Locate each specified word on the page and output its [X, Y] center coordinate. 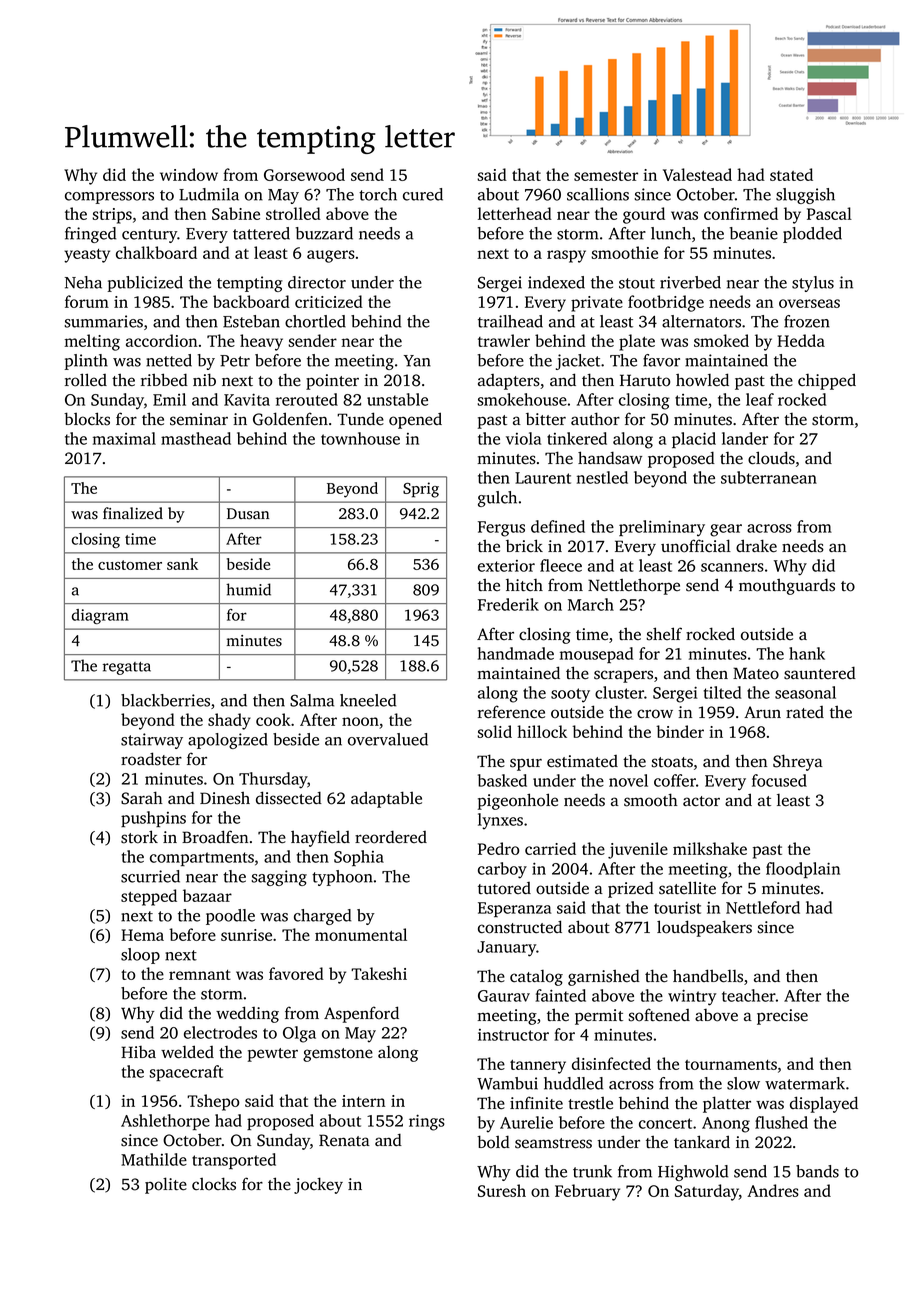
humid [248, 589]
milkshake [710, 848]
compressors [109, 198]
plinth [86, 362]
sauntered [820, 673]
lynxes [500, 821]
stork [139, 837]
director [317, 282]
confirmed [741, 213]
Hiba [138, 1052]
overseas [809, 303]
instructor [513, 1035]
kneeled [368, 700]
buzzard [324, 233]
